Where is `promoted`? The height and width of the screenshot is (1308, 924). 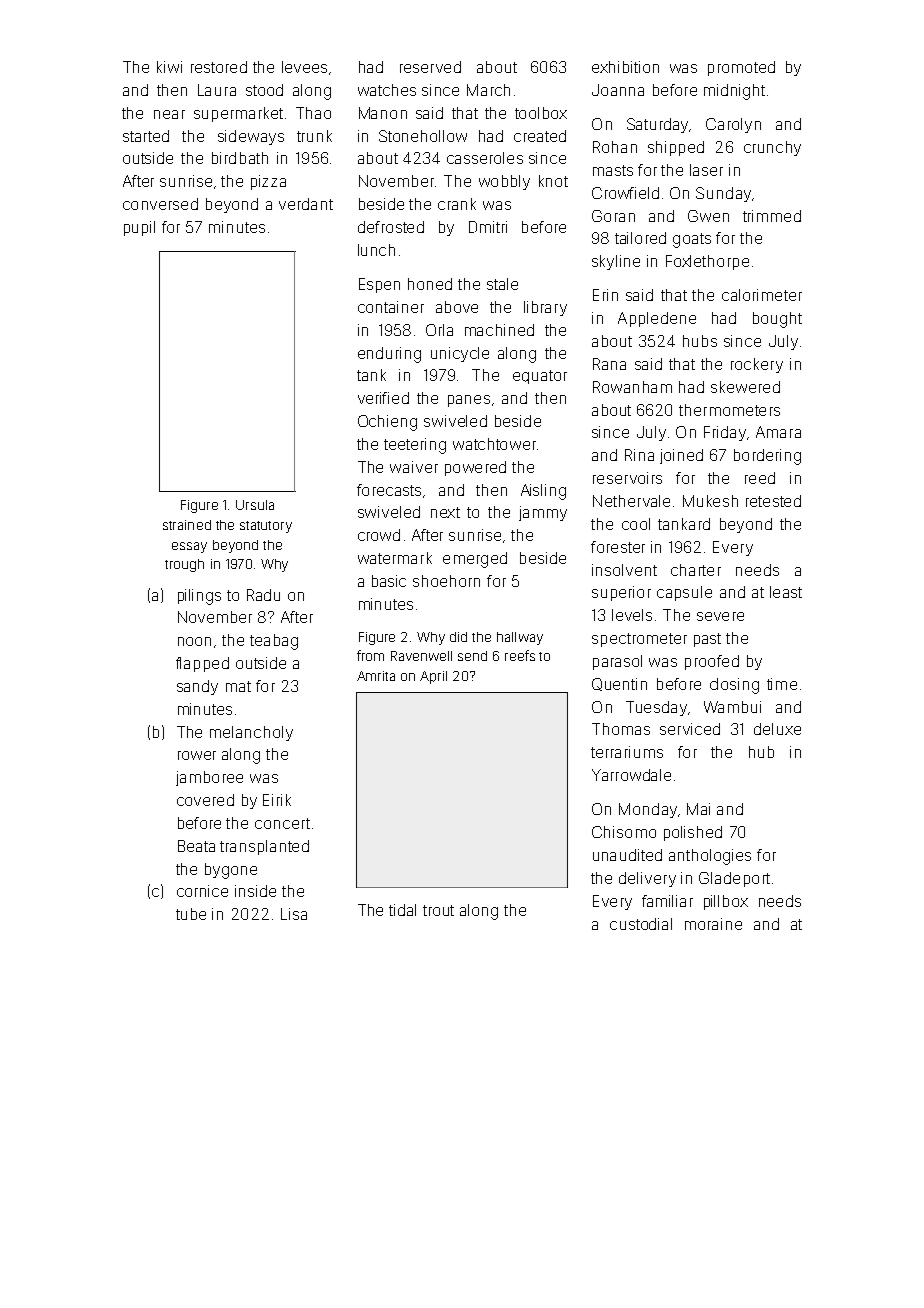 promoted is located at coordinates (741, 68).
